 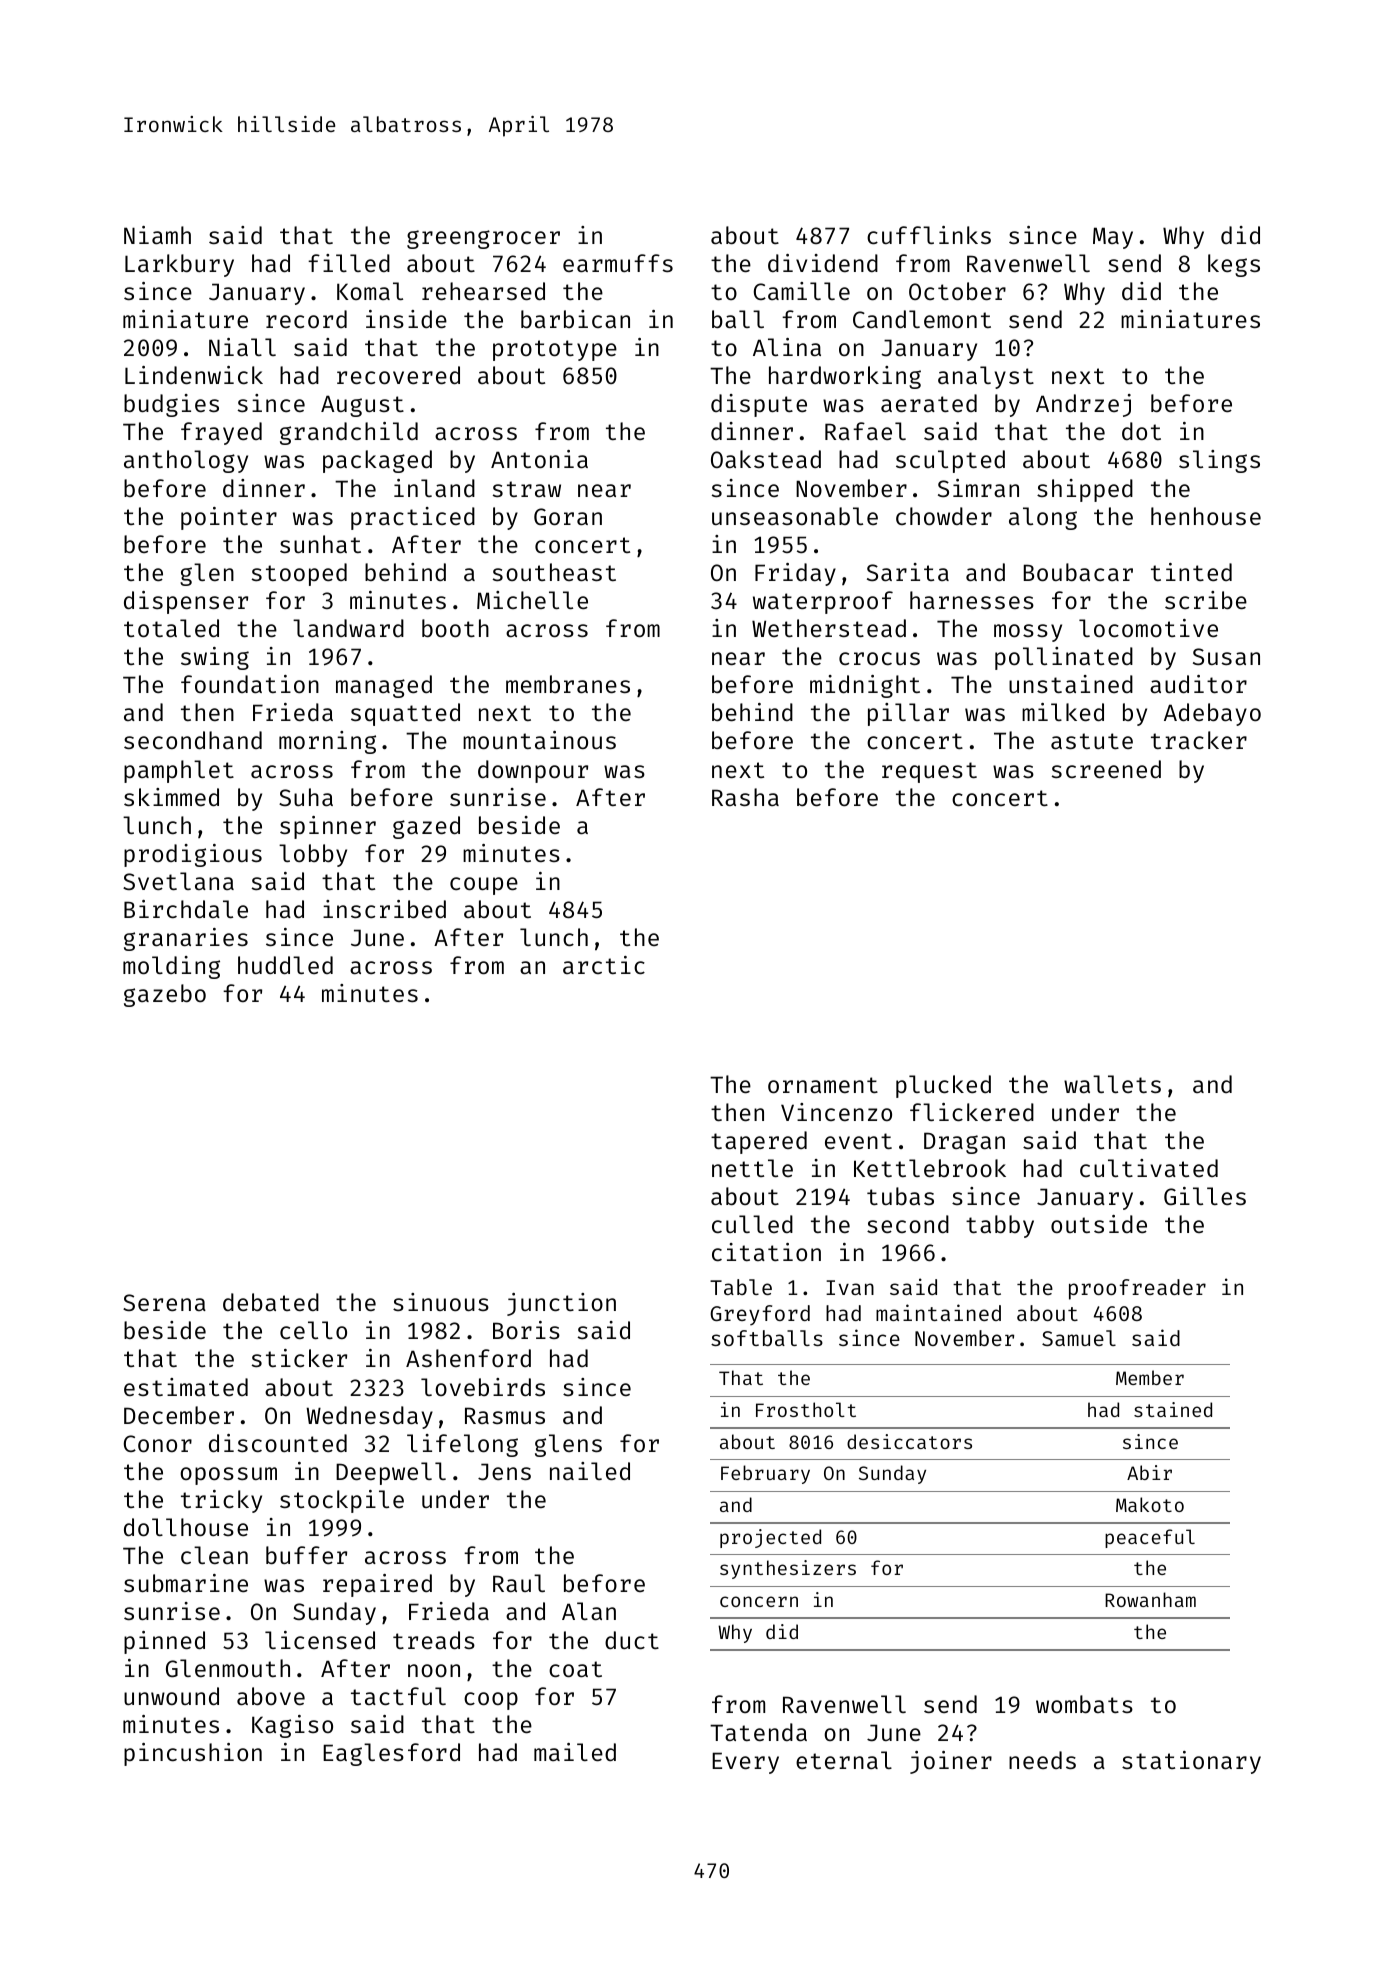 What do you see at coordinates (164, 1302) in the screenshot?
I see `Serena` at bounding box center [164, 1302].
